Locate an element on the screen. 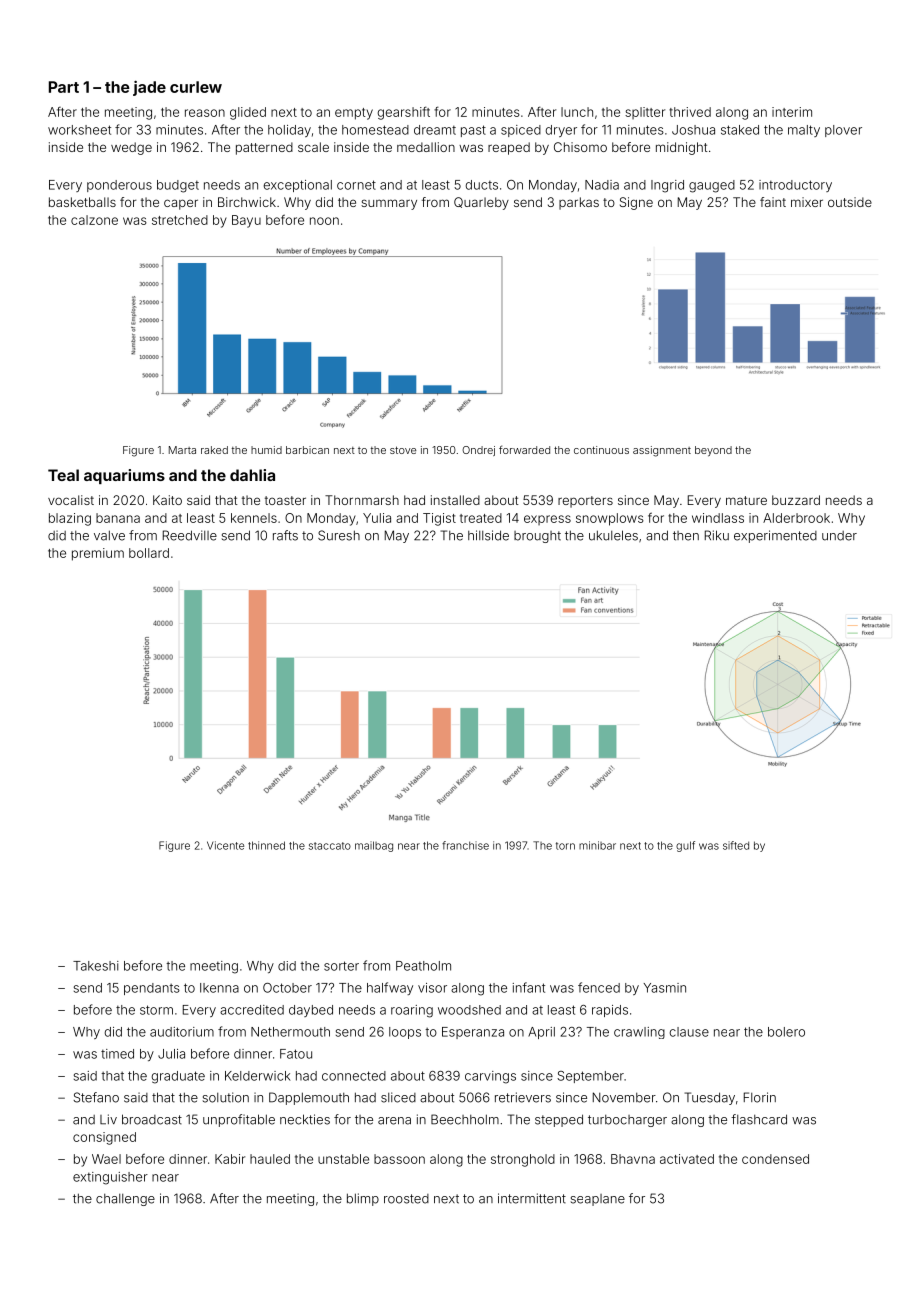  mailbag is located at coordinates (374, 846).
